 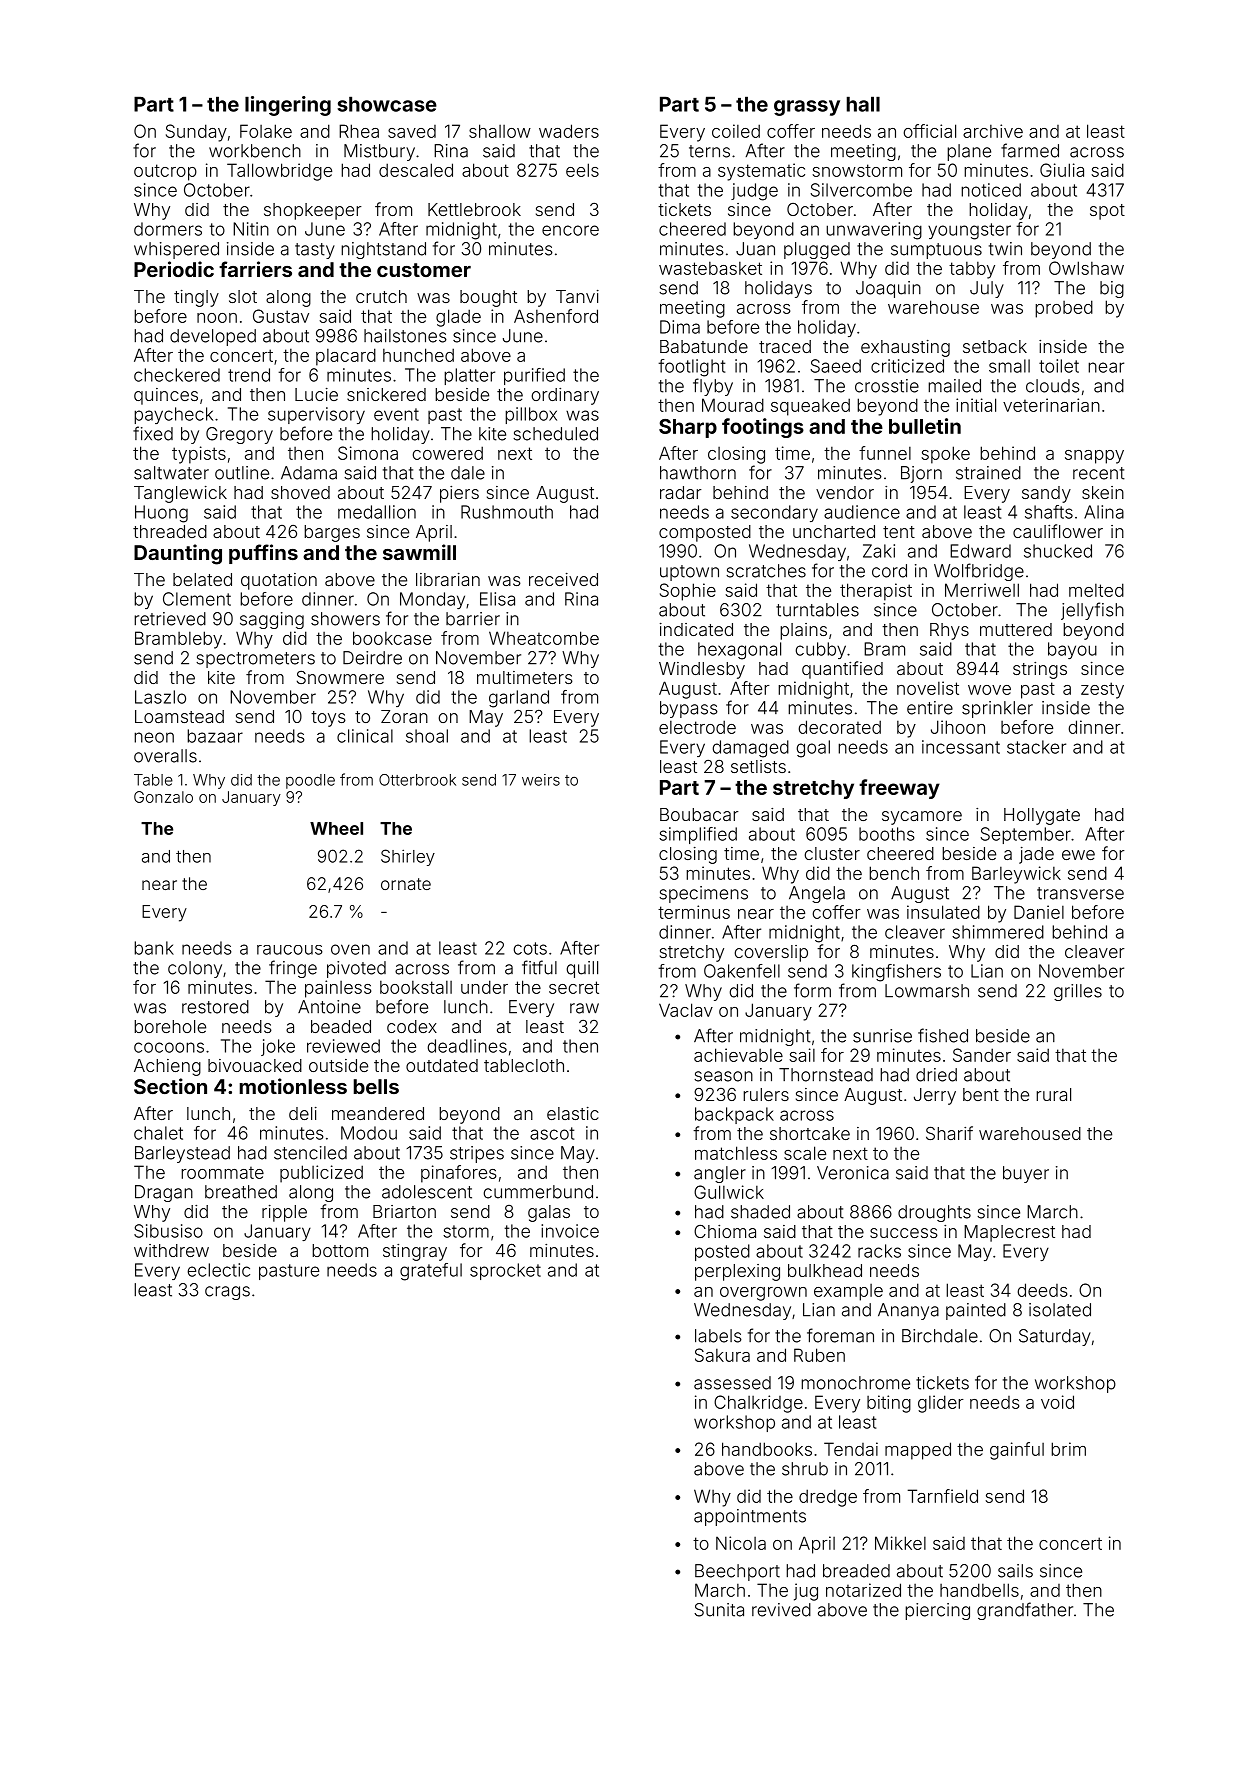 What do you see at coordinates (160, 697) in the screenshot?
I see `Laszlo` at bounding box center [160, 697].
